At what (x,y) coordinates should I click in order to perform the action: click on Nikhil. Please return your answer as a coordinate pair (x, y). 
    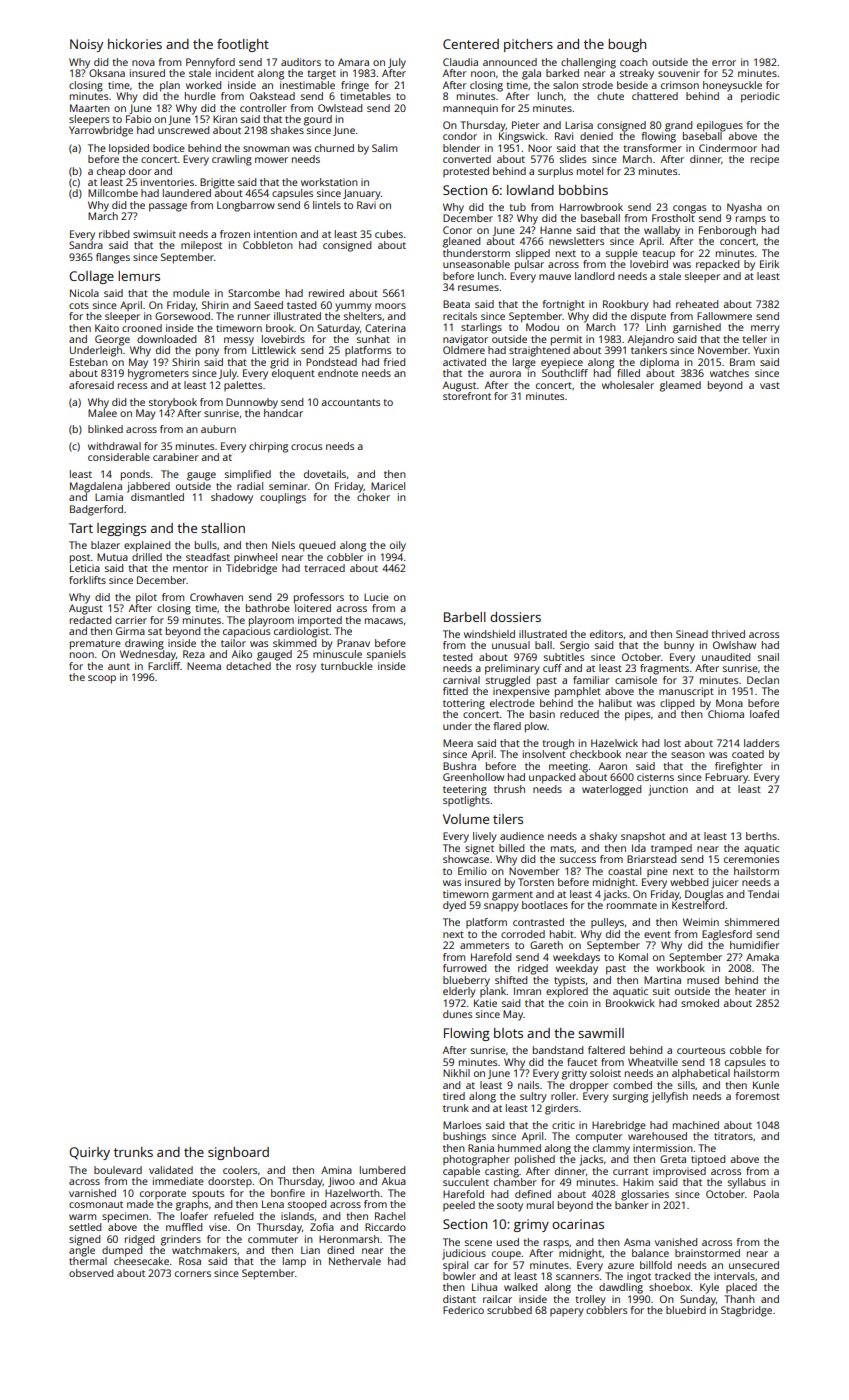
    Looking at the image, I should click on (456, 1073).
